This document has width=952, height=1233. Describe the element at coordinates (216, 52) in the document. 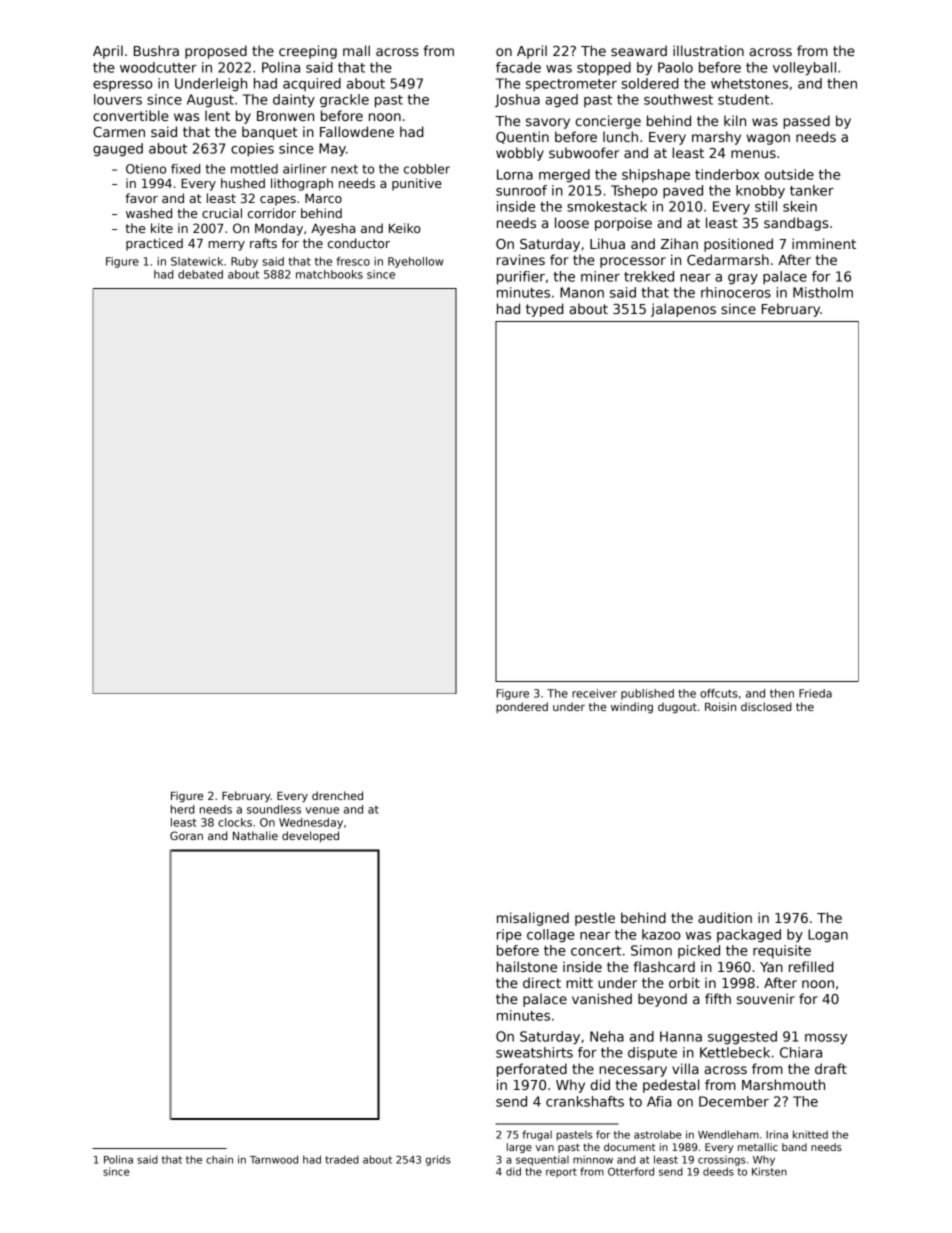

I see `proposed` at that location.
